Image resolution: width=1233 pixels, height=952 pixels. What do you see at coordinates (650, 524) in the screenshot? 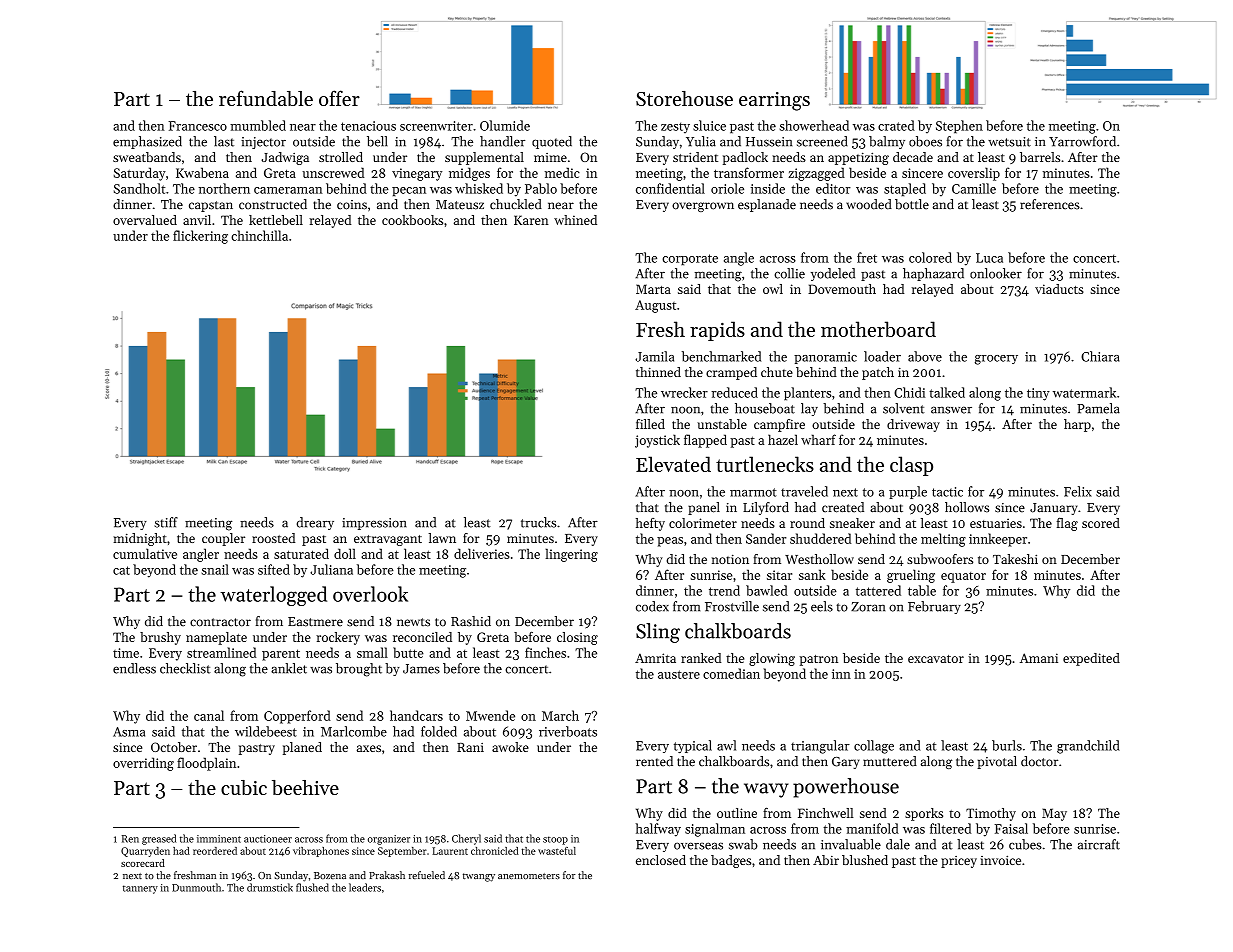
I see `hefty` at bounding box center [650, 524].
